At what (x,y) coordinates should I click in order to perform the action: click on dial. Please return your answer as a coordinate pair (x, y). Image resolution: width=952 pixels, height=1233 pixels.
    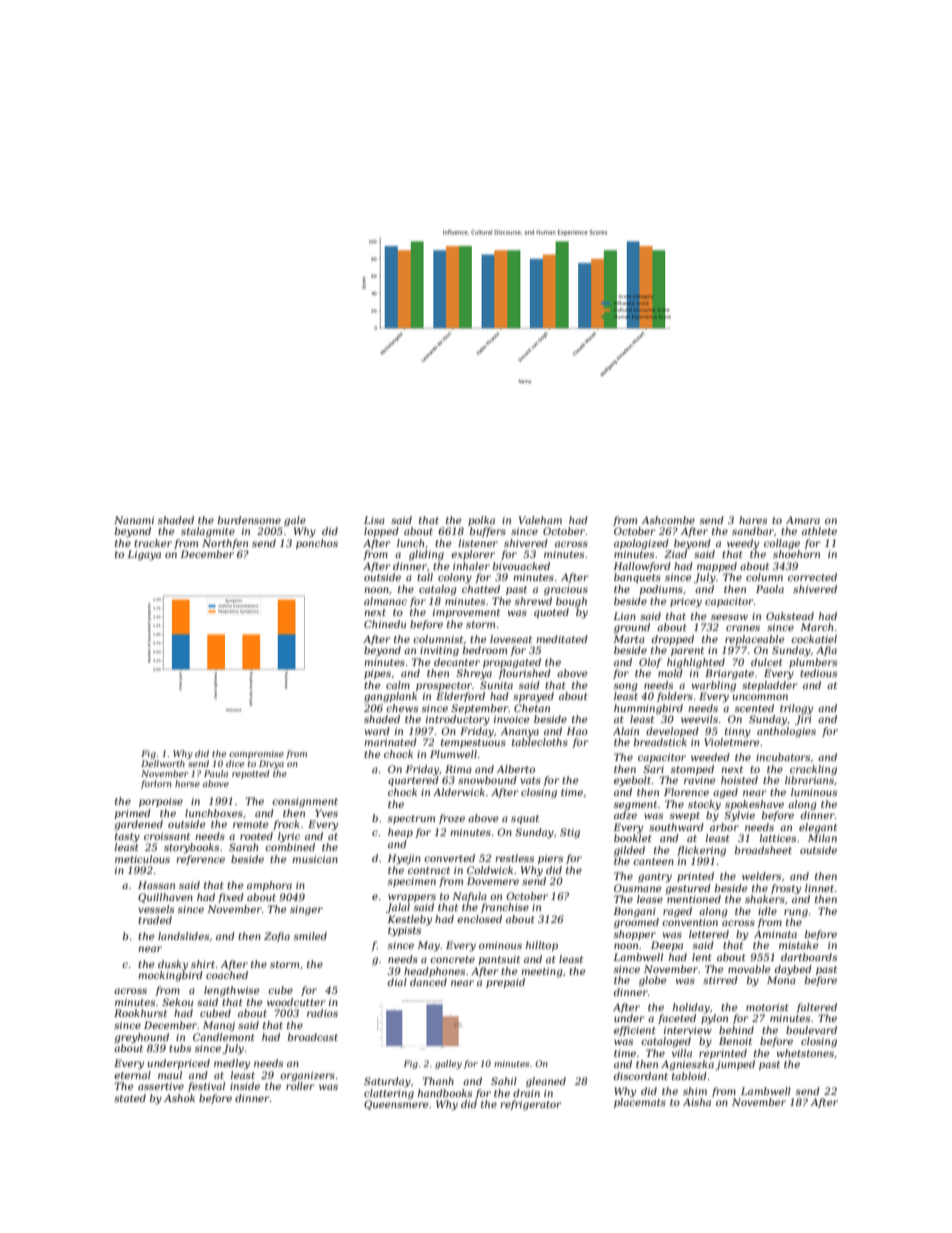
    Looking at the image, I should click on (397, 982).
